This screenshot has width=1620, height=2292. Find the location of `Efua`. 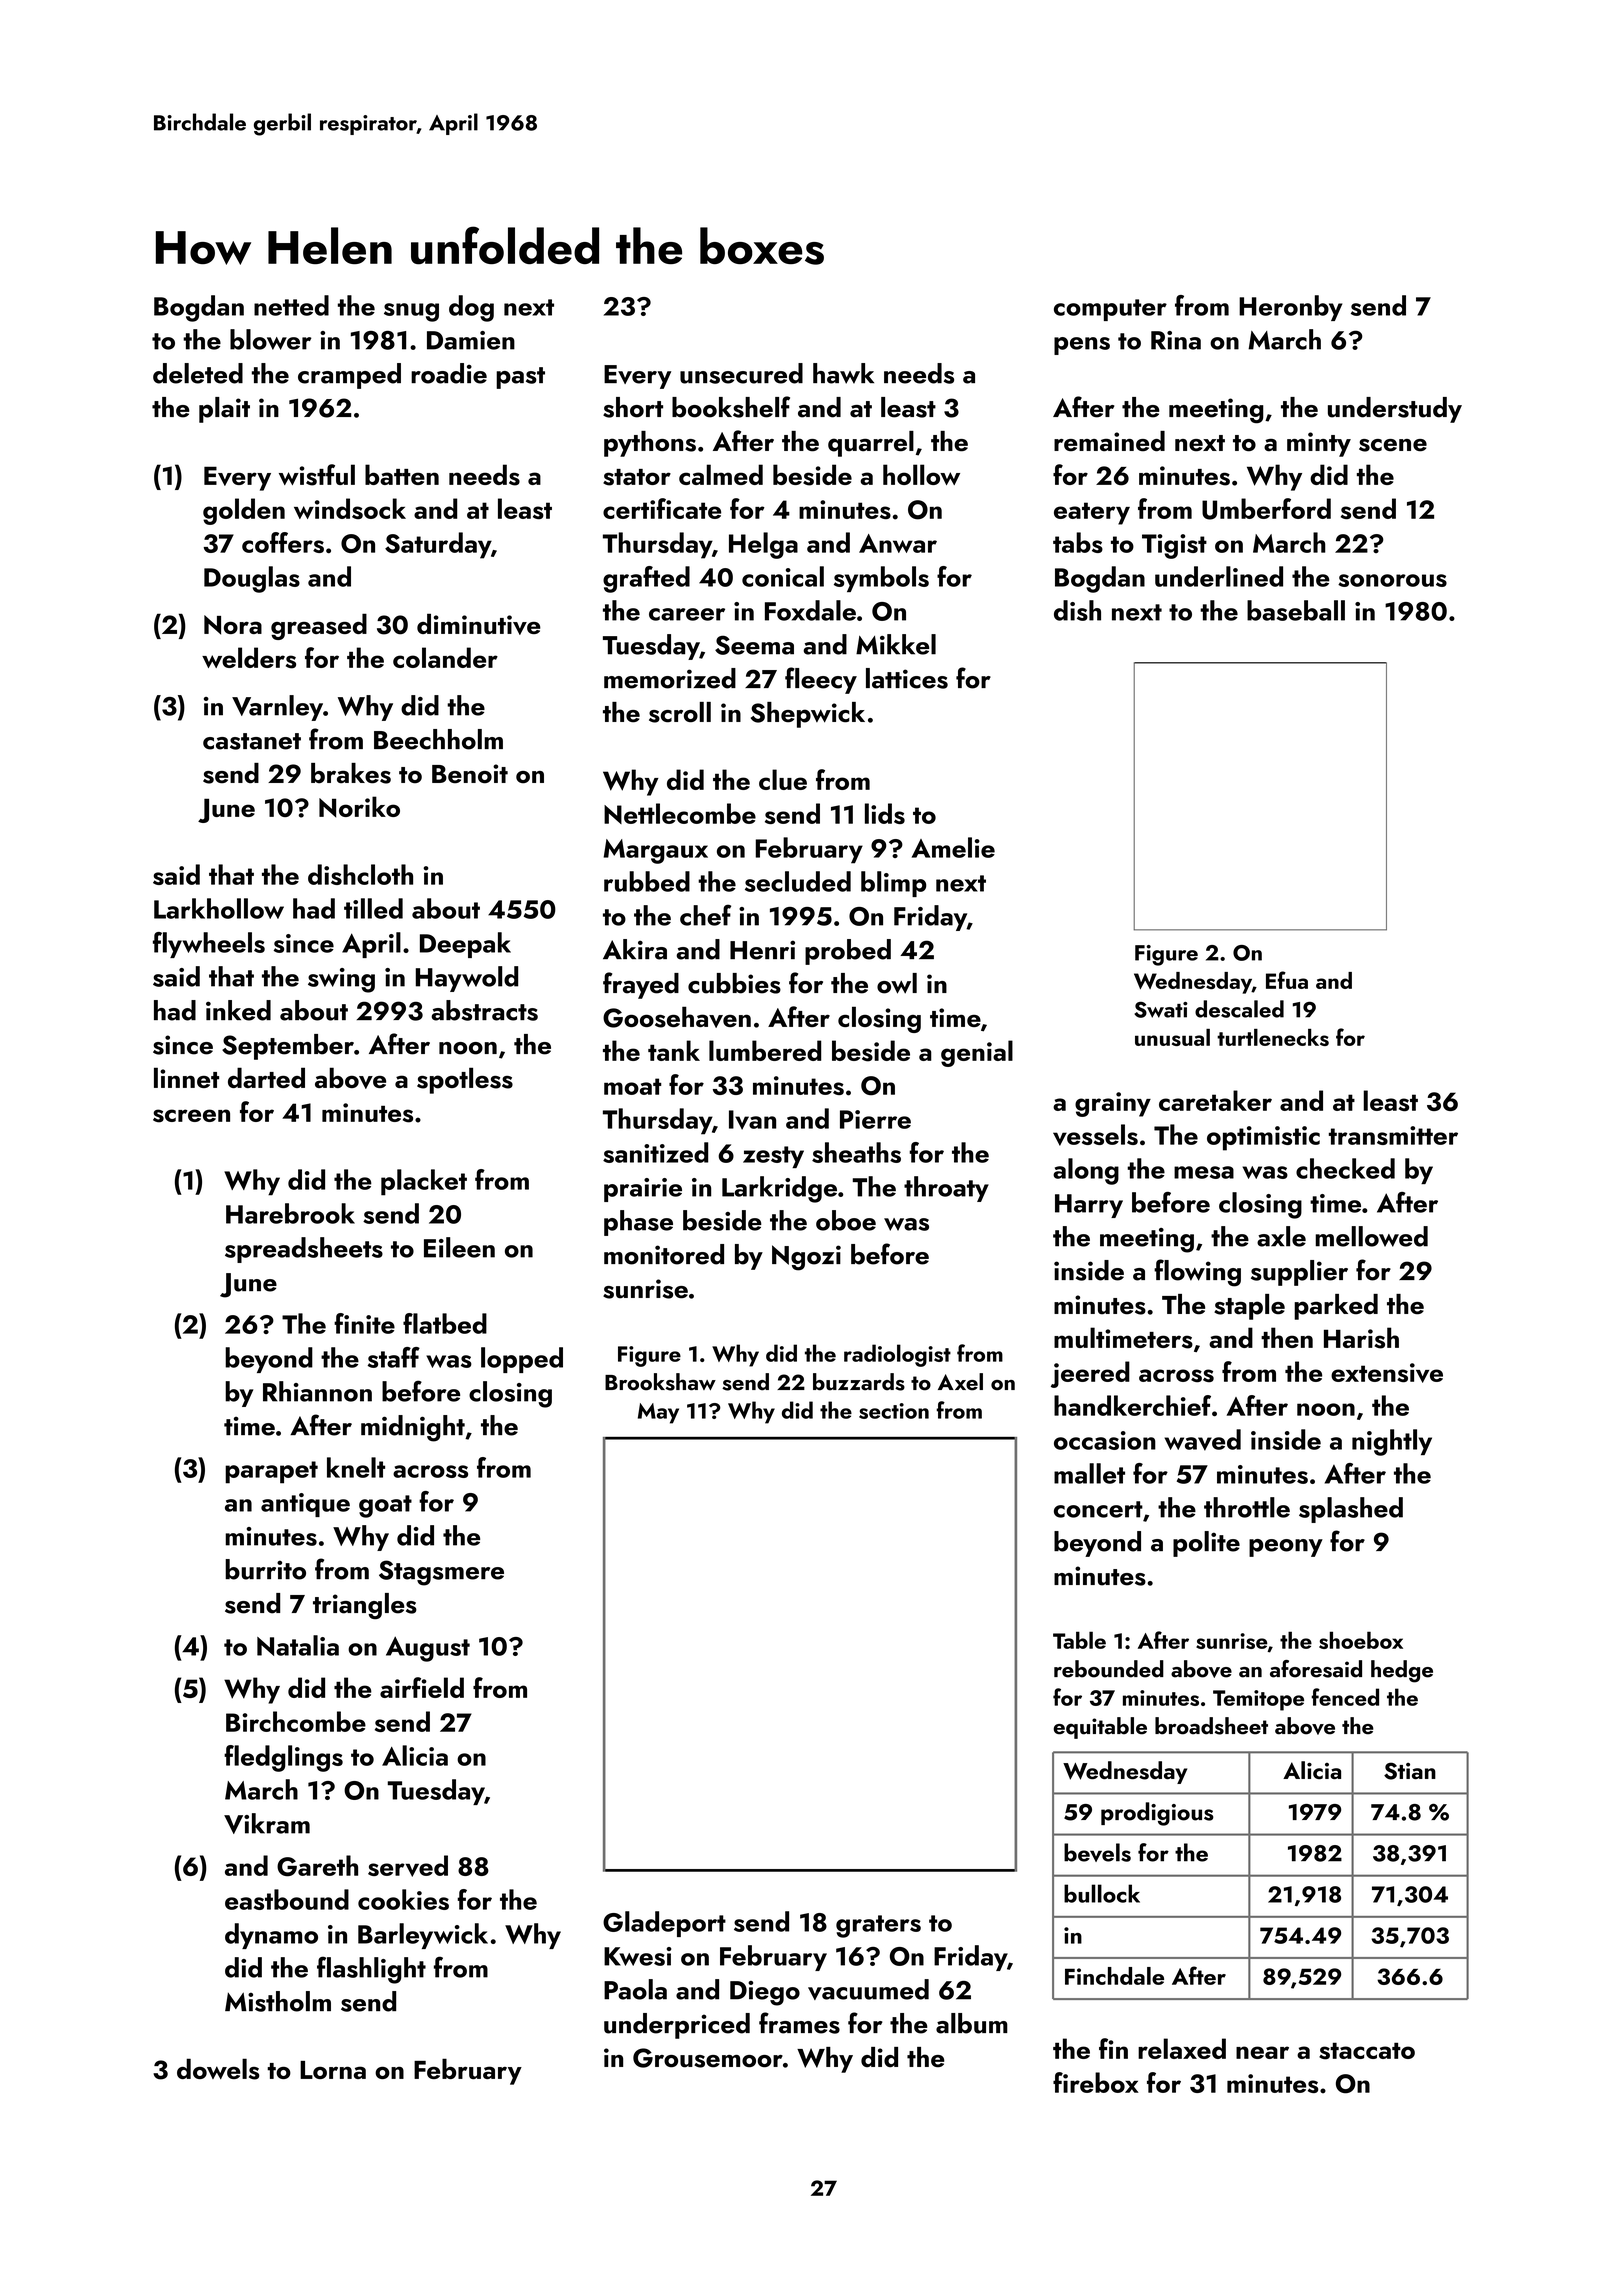

Efua is located at coordinates (1287, 980).
